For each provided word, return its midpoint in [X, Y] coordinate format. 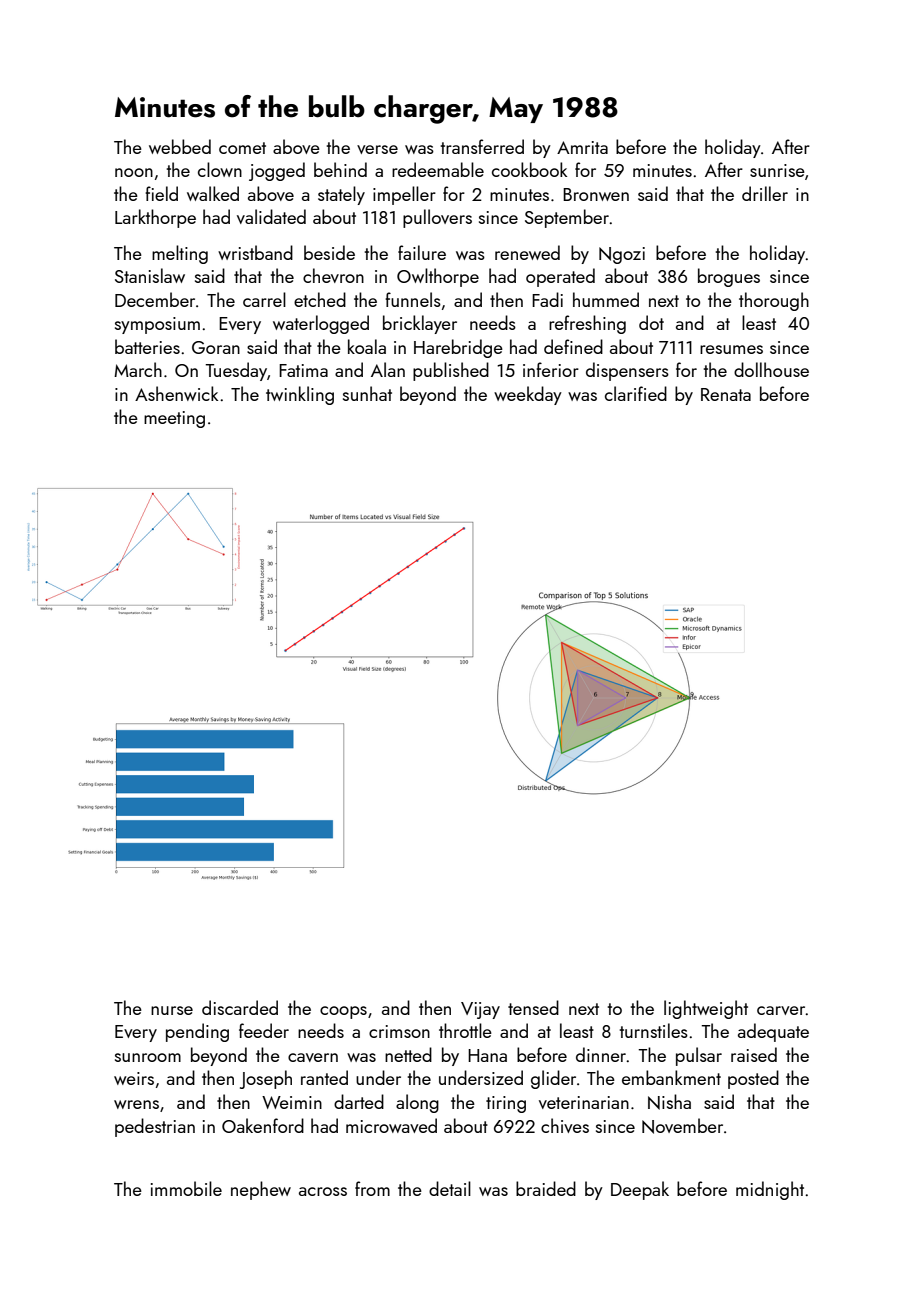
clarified [636, 393]
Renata [726, 394]
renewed [527, 252]
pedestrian [155, 1127]
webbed [180, 146]
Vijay [480, 1010]
